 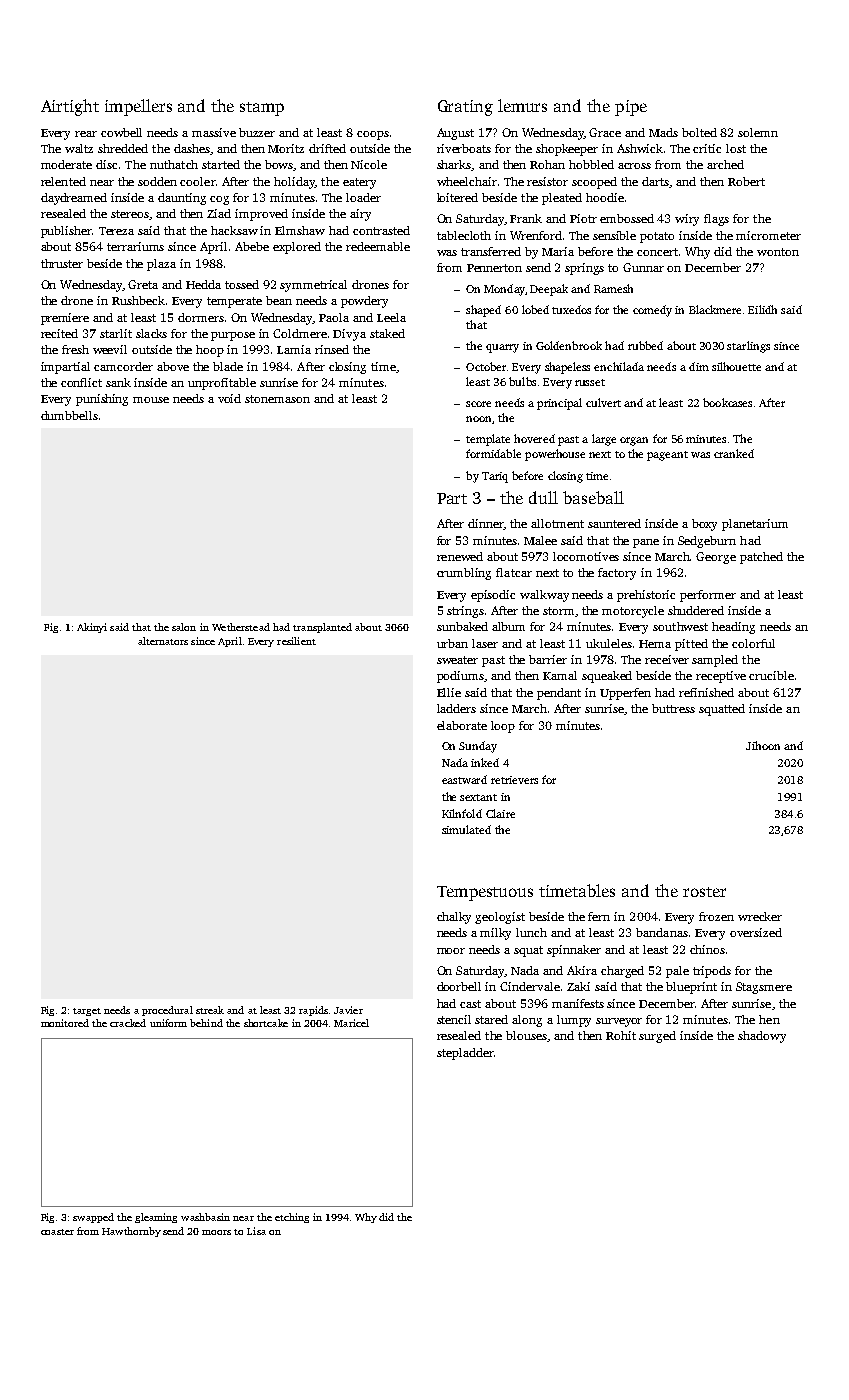 I want to click on target, so click(x=87, y=1012).
